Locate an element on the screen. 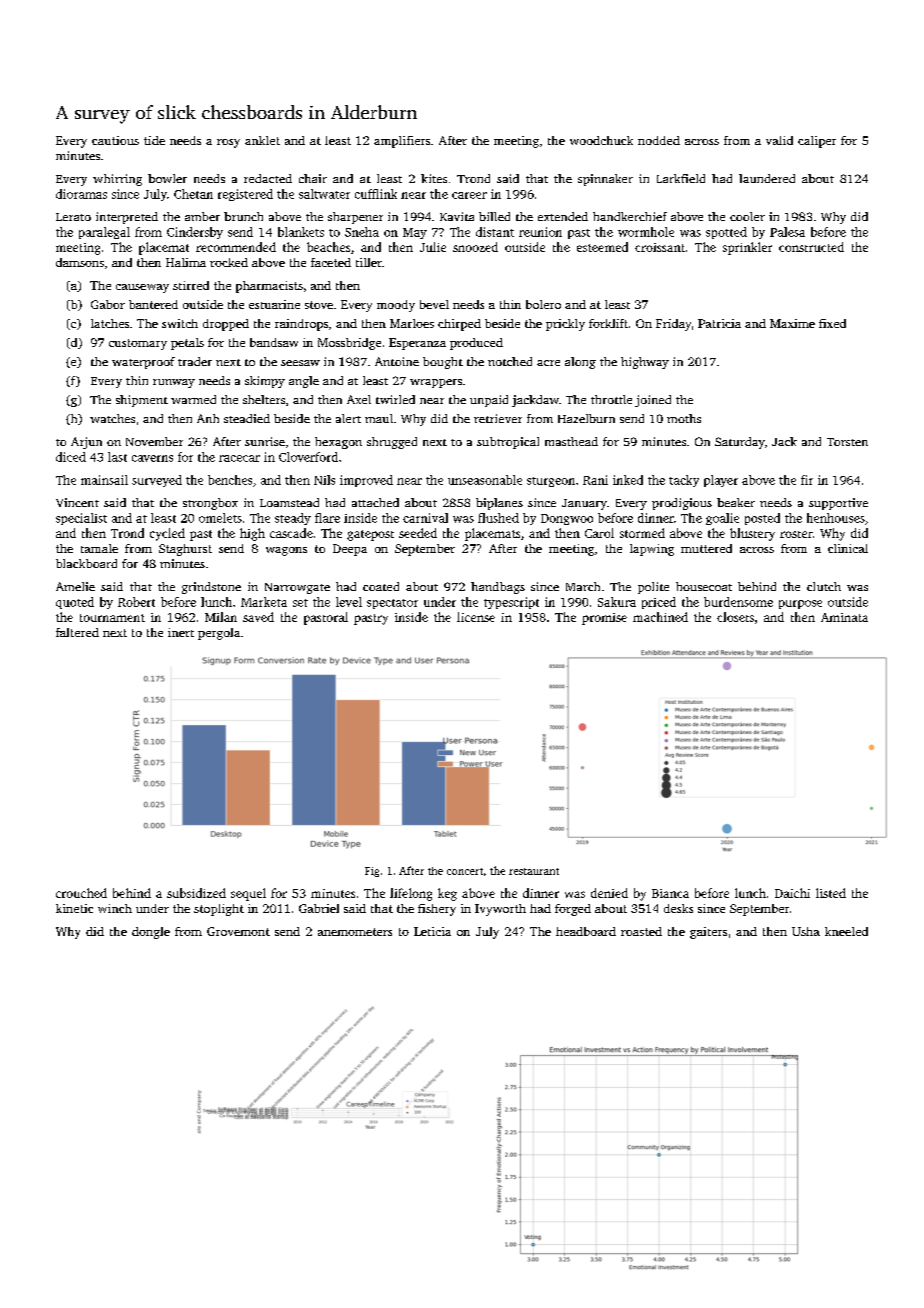 The image size is (924, 1308). Bianca is located at coordinates (670, 893).
